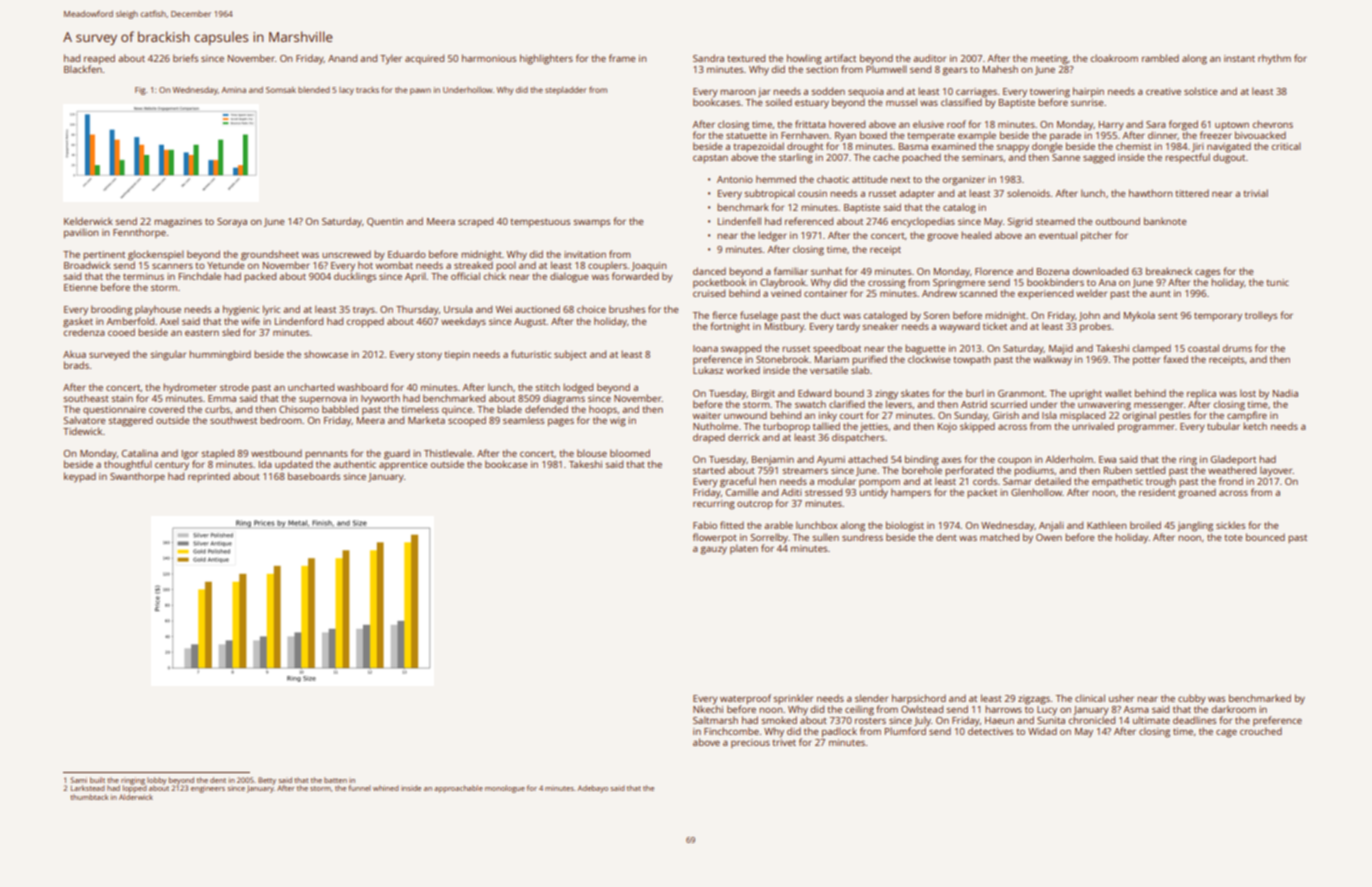 The image size is (1372, 887). Describe the element at coordinates (200, 276) in the page. I see `Finchdale` at that location.
